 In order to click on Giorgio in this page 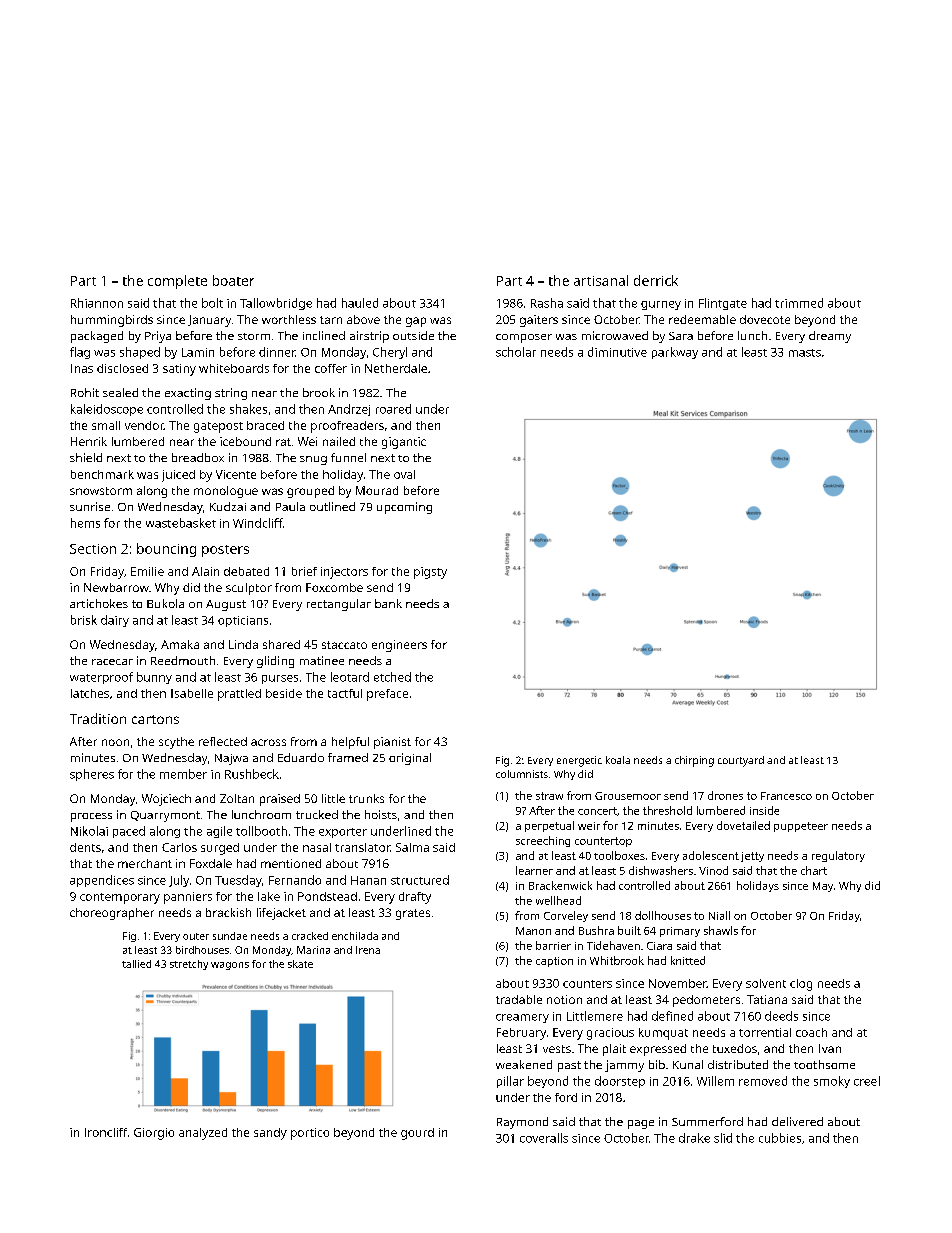, I will do `click(154, 1134)`.
